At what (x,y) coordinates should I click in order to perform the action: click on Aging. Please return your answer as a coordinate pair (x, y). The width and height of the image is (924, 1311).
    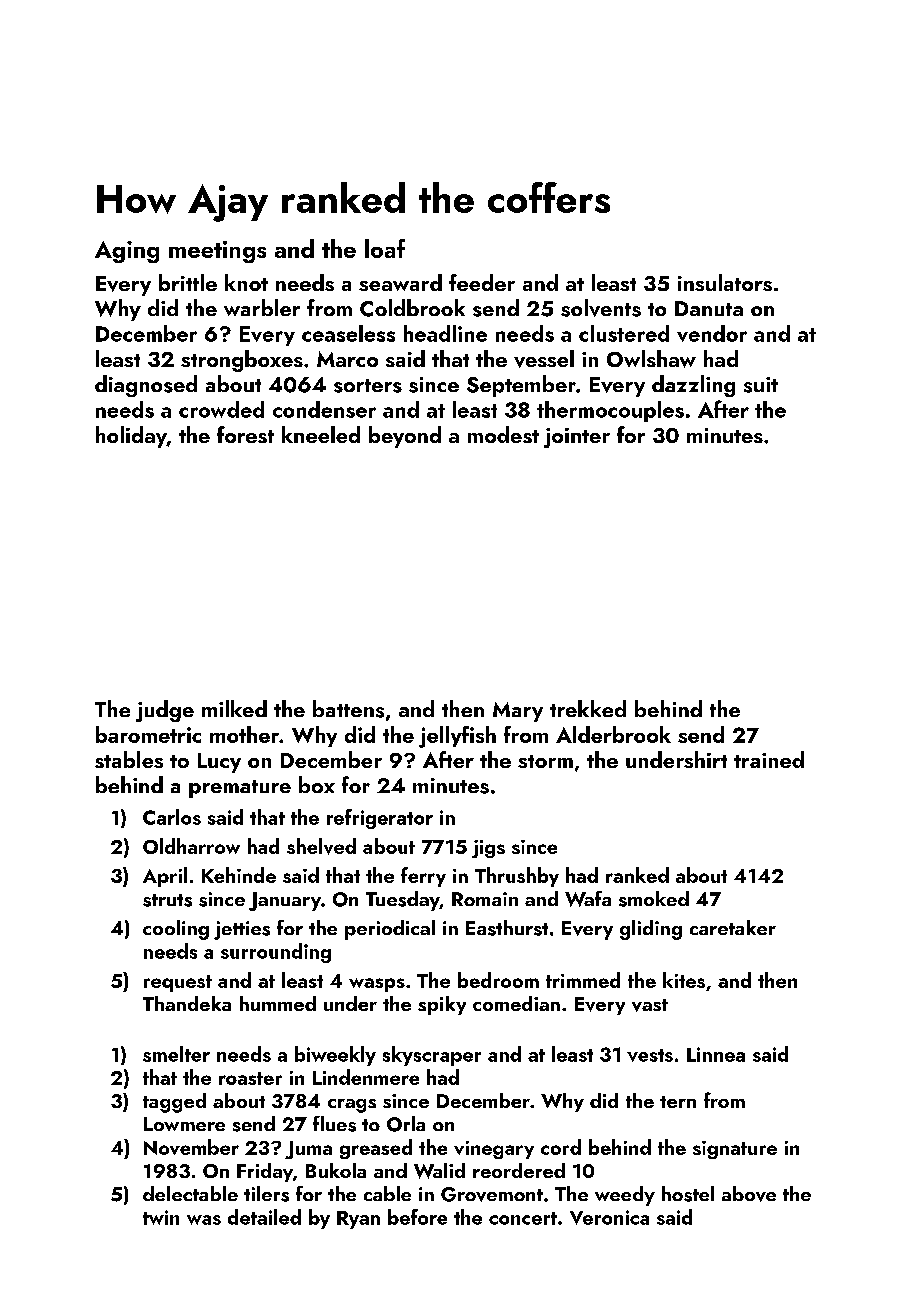
    Looking at the image, I should click on (127, 252).
